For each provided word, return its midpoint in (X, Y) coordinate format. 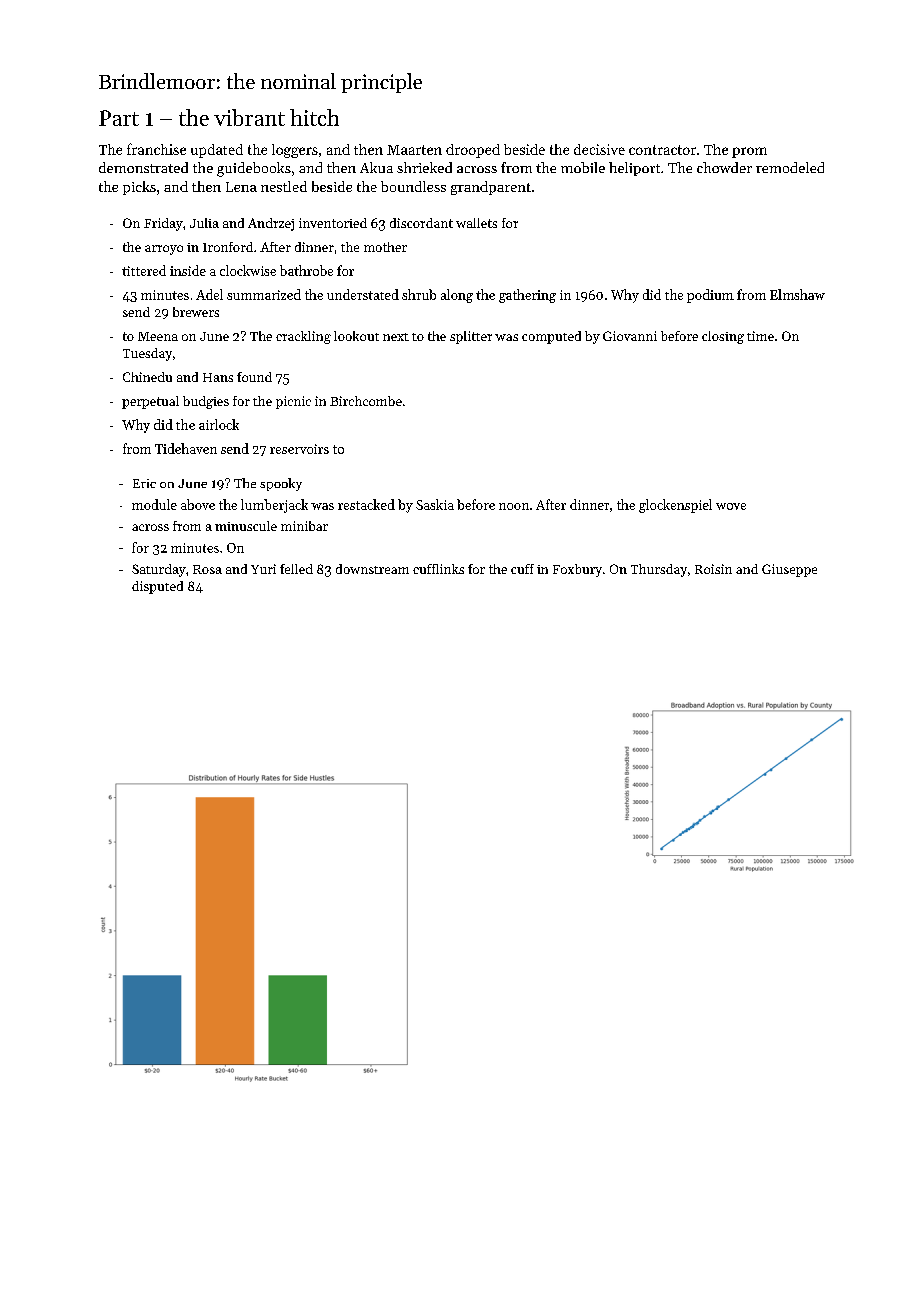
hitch (314, 117)
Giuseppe (789, 570)
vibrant (249, 117)
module (154, 504)
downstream (372, 569)
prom (749, 152)
